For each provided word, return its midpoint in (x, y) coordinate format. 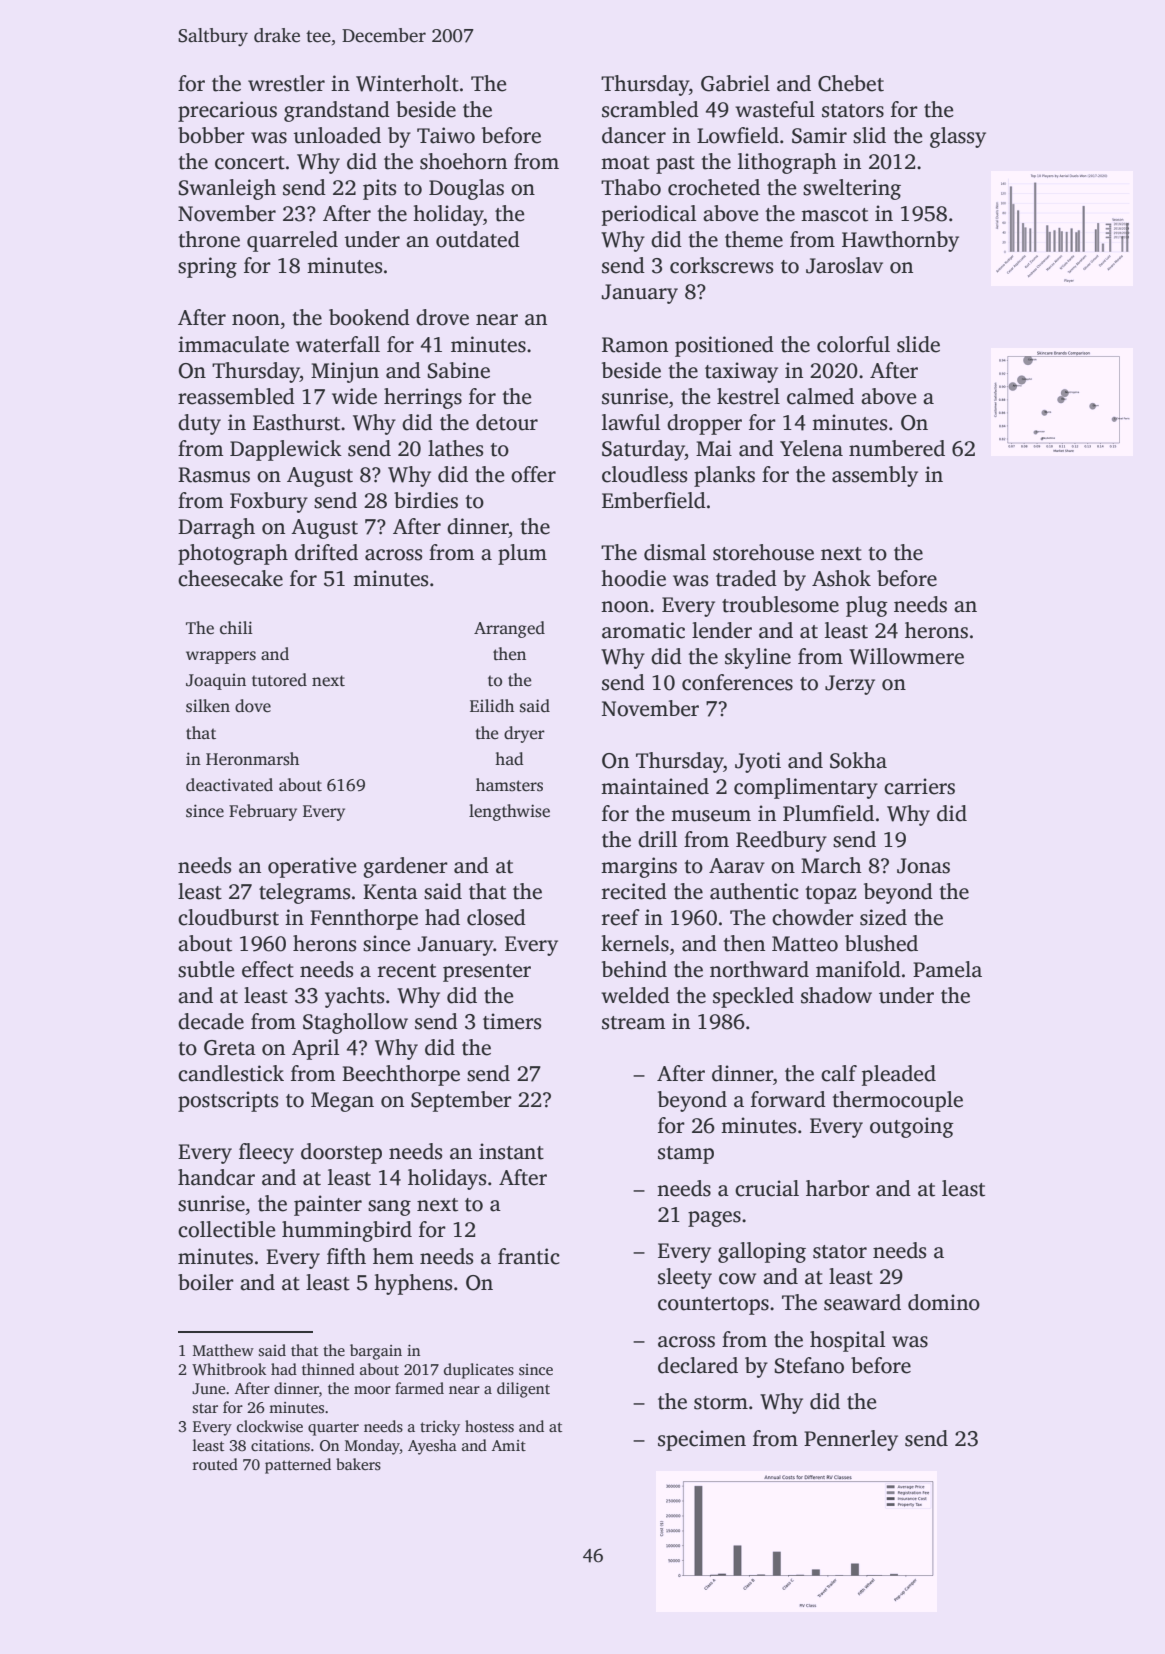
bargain (376, 1352)
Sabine (458, 370)
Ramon (635, 345)
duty (199, 424)
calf (839, 1073)
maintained (655, 786)
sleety (685, 1278)
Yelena (811, 448)
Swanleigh (227, 189)
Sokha (858, 760)
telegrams (304, 893)
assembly (875, 476)
